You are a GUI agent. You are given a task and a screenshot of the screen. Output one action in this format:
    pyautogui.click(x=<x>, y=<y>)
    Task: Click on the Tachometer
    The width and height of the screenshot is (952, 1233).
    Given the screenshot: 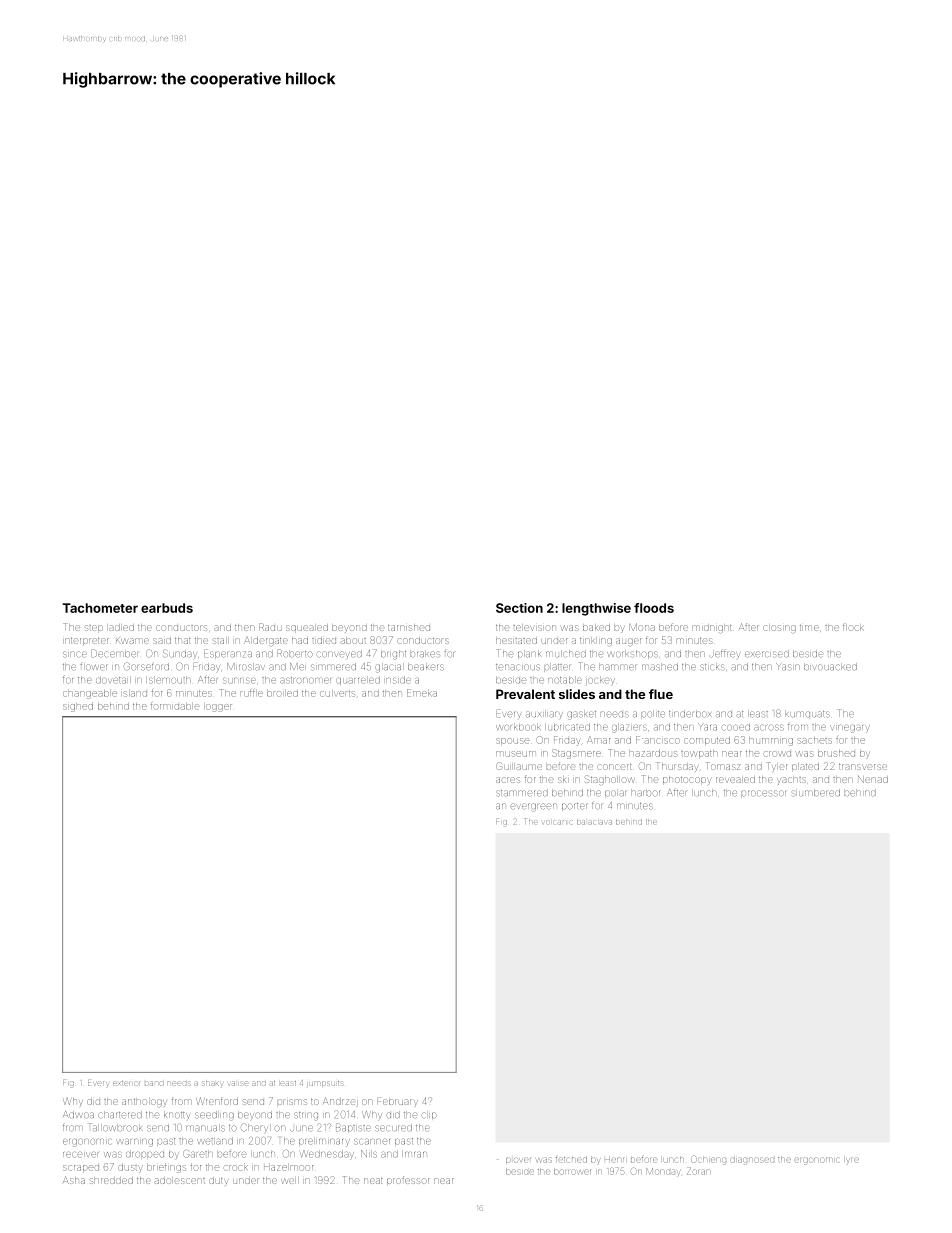 What is the action you would take?
    pyautogui.click(x=100, y=608)
